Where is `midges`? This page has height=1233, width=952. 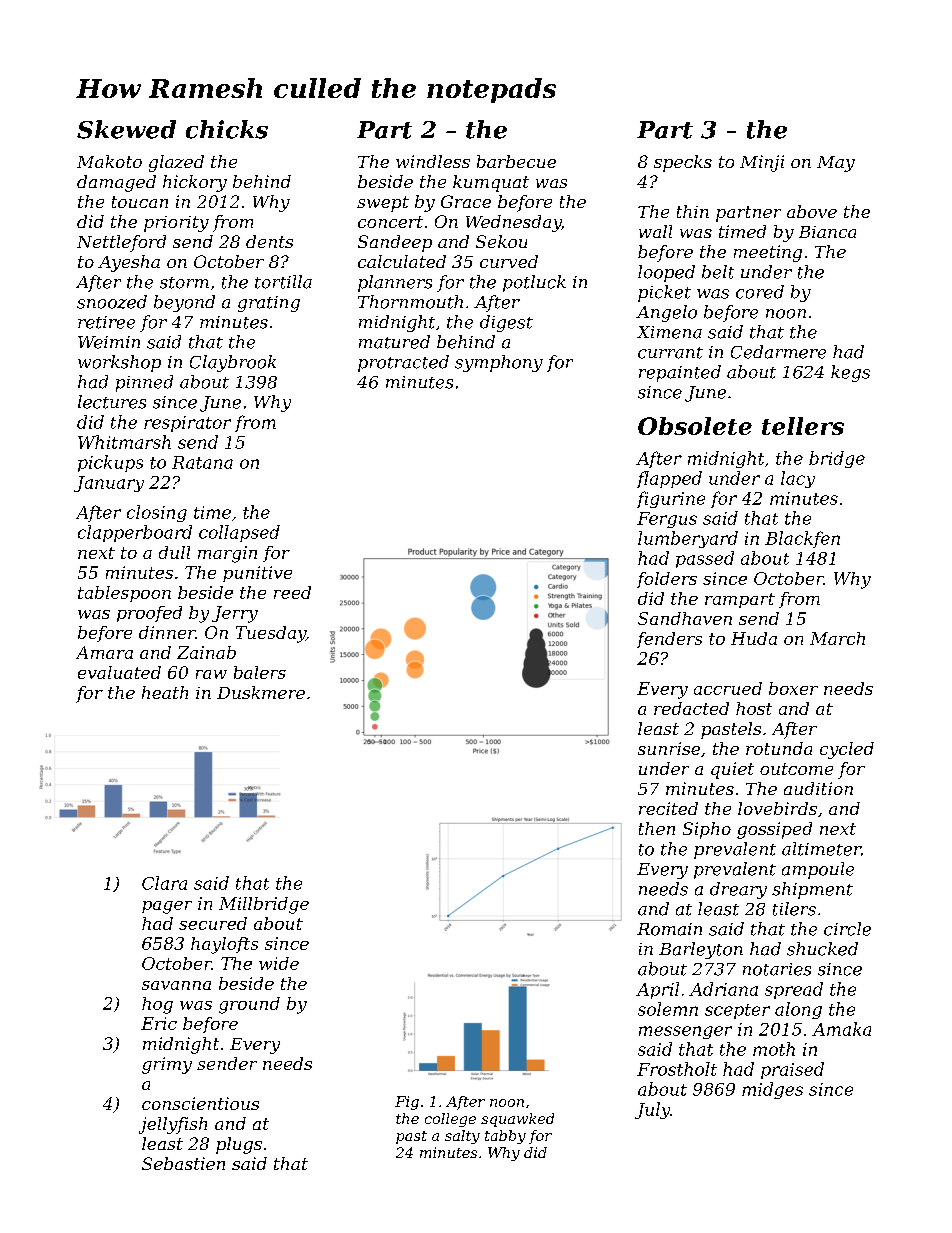 midges is located at coordinates (772, 1090).
